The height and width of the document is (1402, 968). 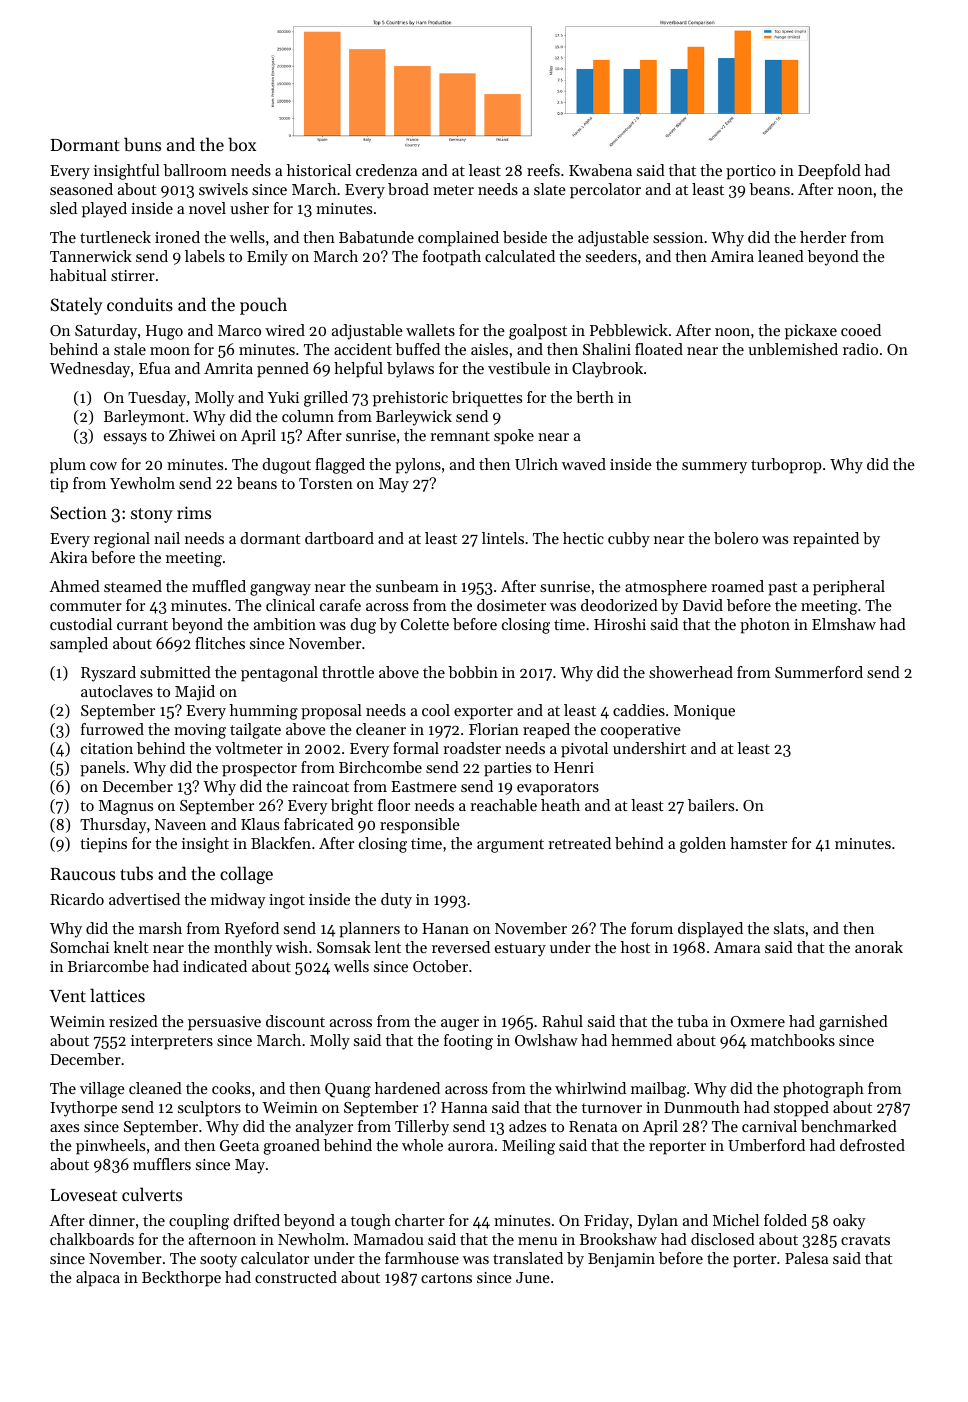 What do you see at coordinates (256, 1220) in the document?
I see `drifted` at bounding box center [256, 1220].
